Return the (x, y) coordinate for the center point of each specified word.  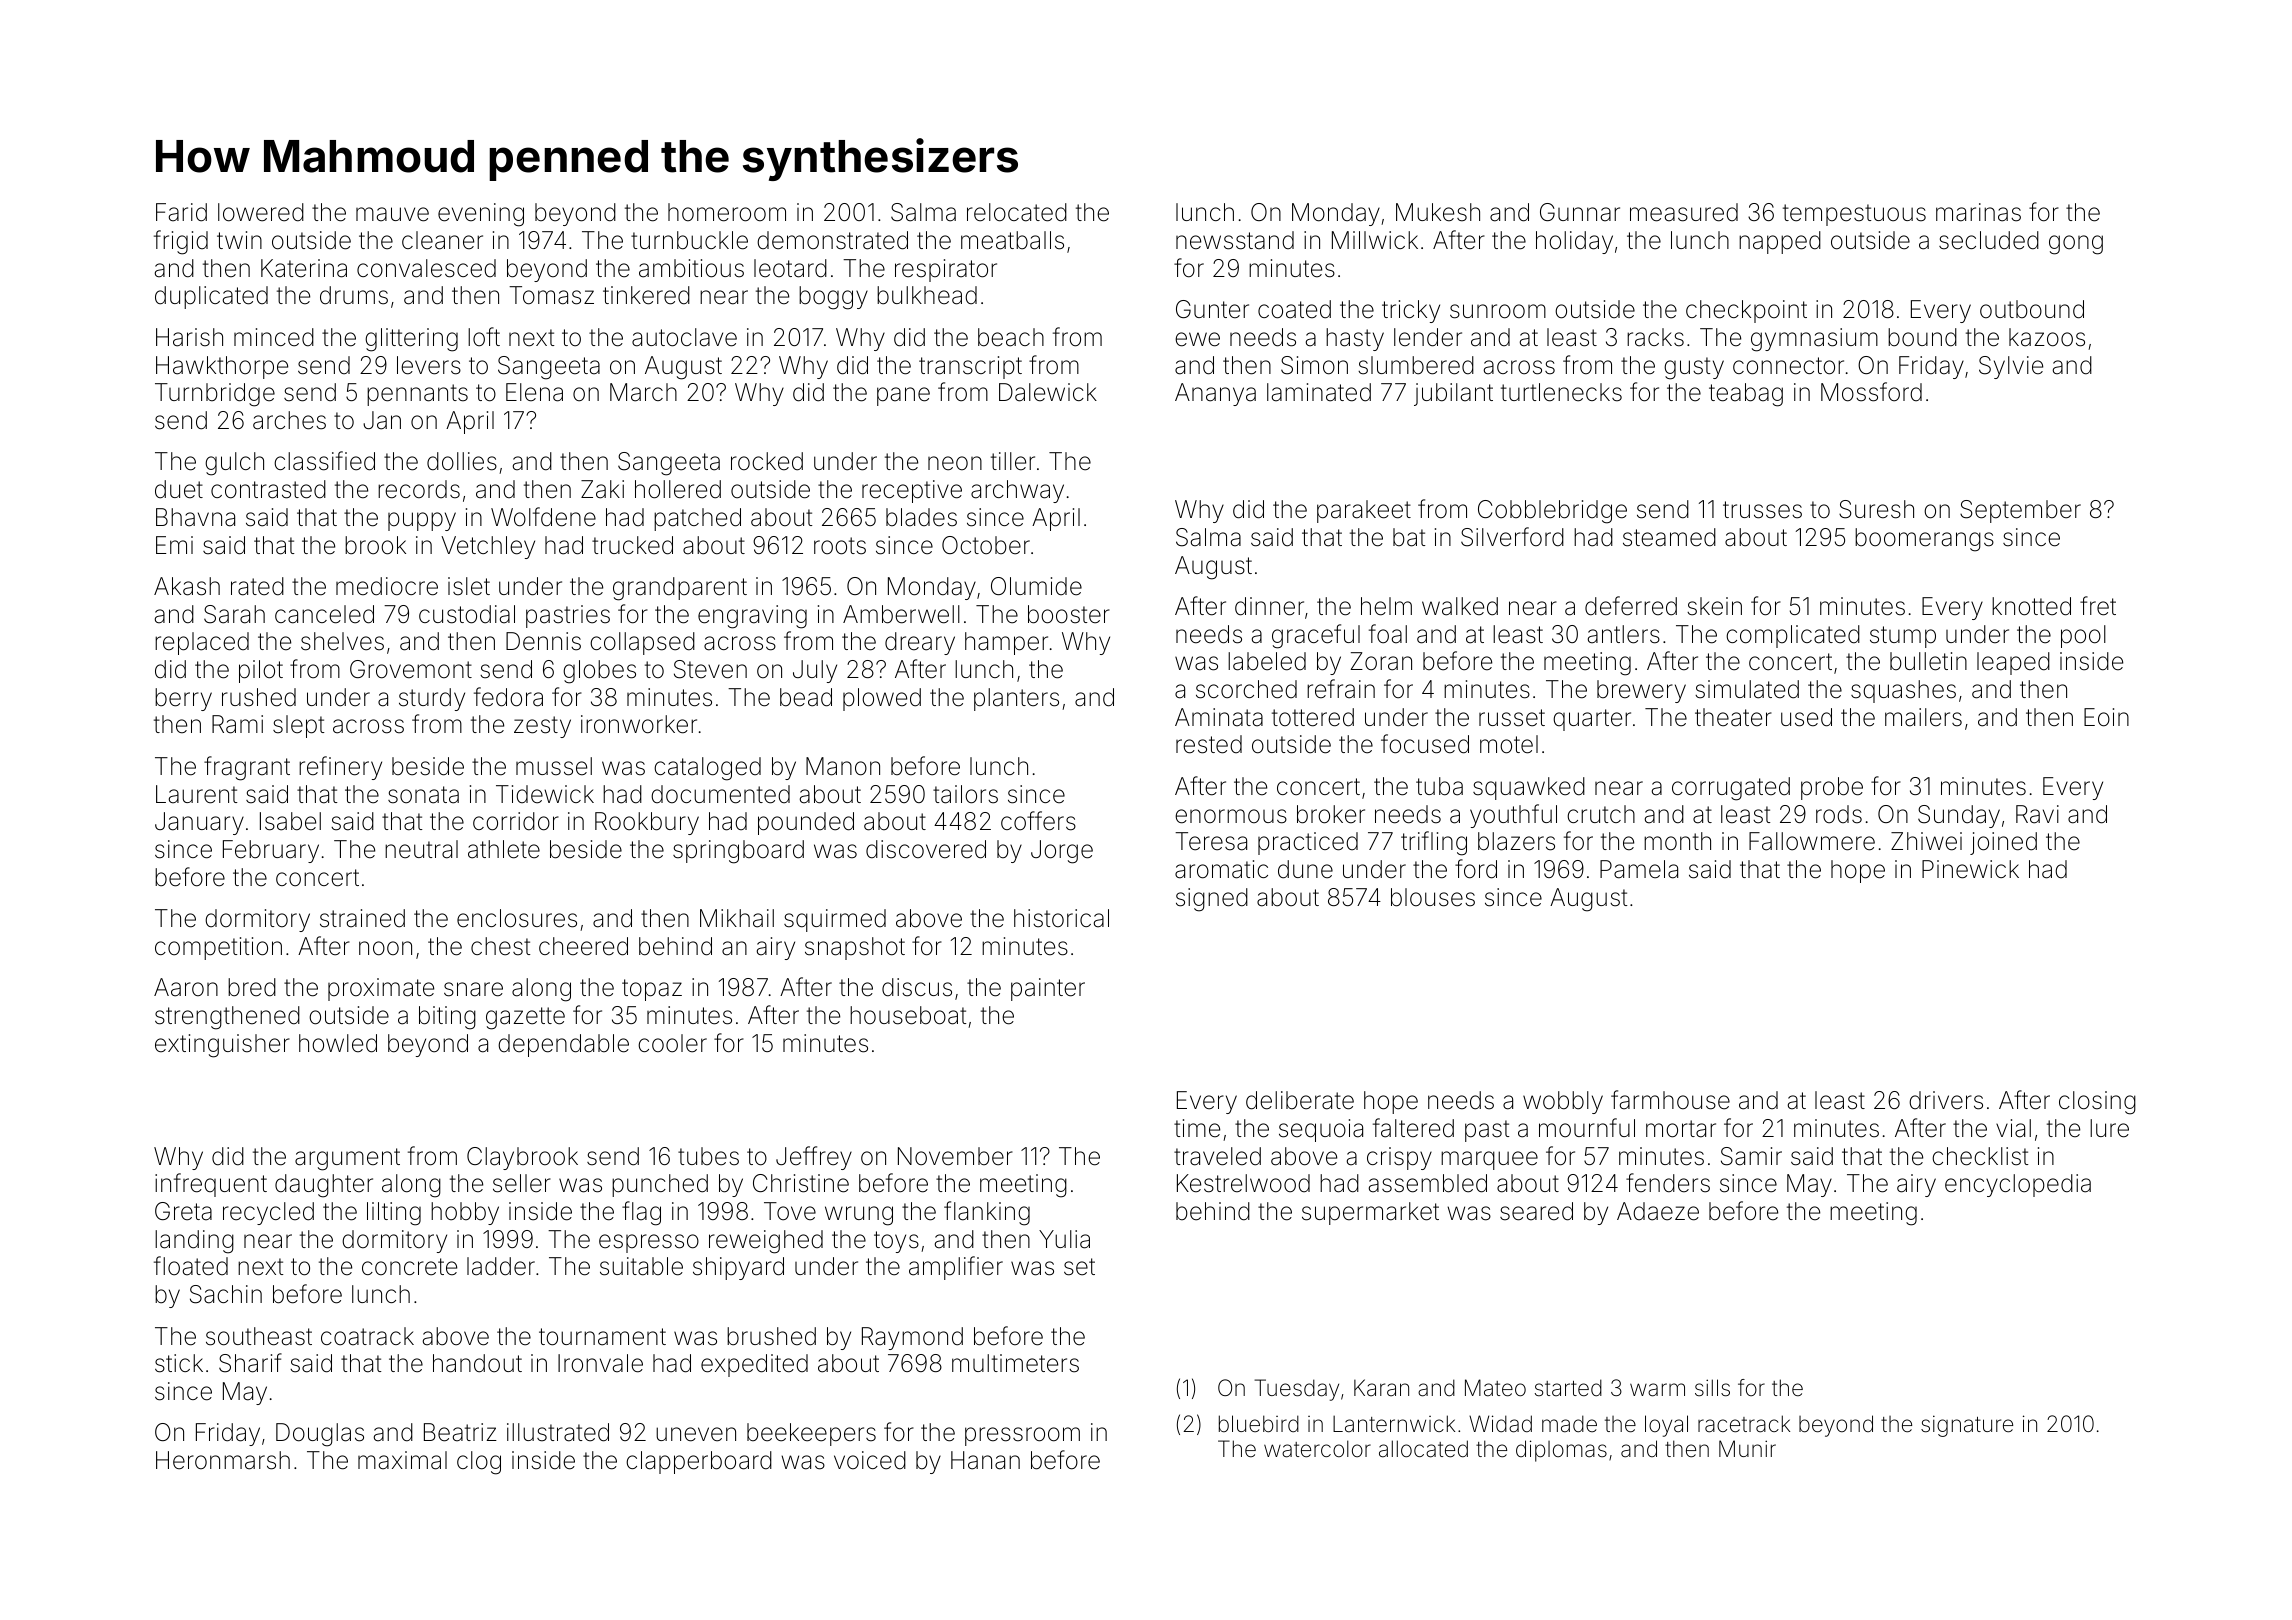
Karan (1381, 1387)
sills (1712, 1388)
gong (2076, 245)
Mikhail (737, 918)
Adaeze (1658, 1211)
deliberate (1300, 1100)
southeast (259, 1336)
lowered (261, 212)
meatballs (1012, 240)
